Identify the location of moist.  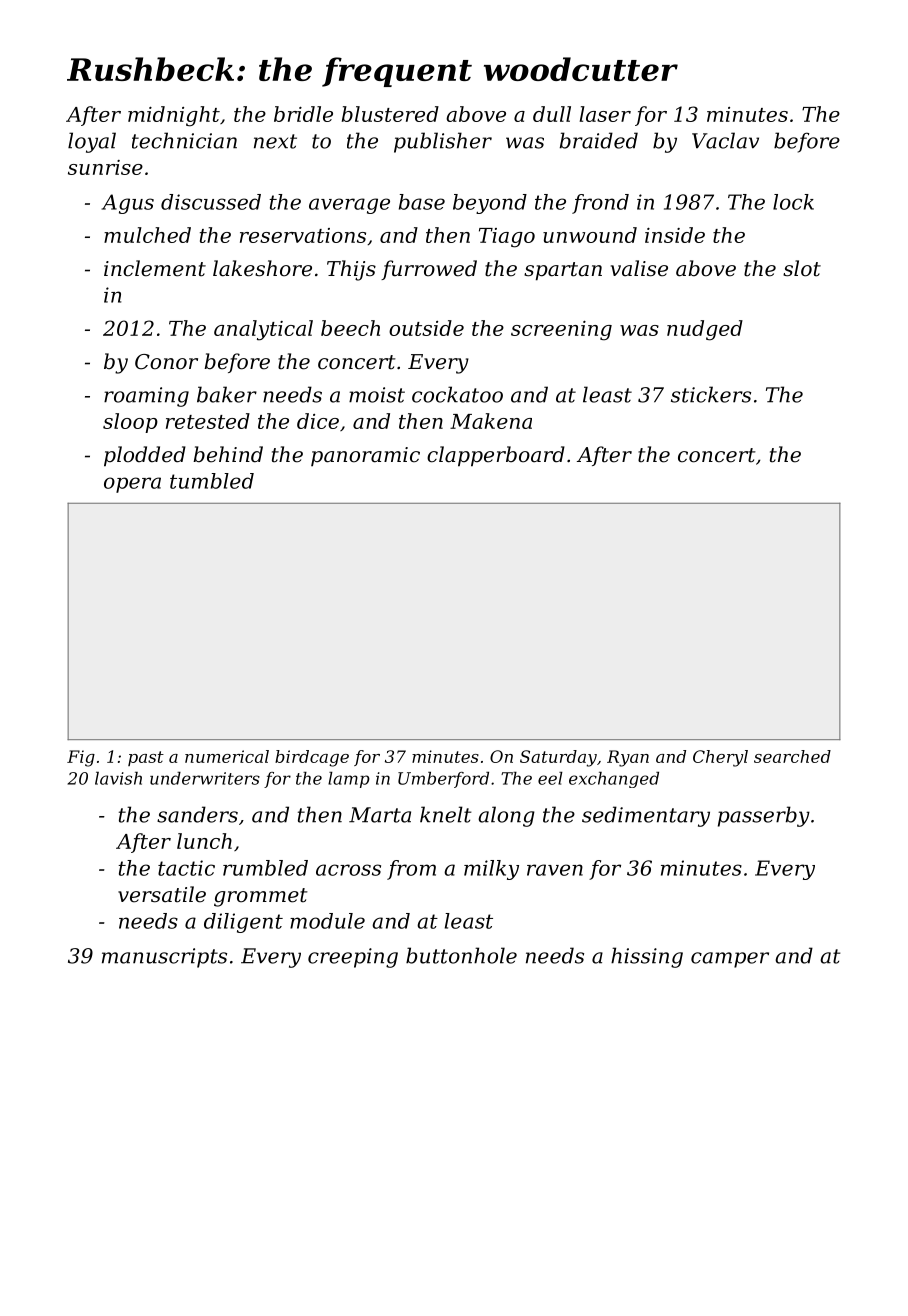
(377, 395).
